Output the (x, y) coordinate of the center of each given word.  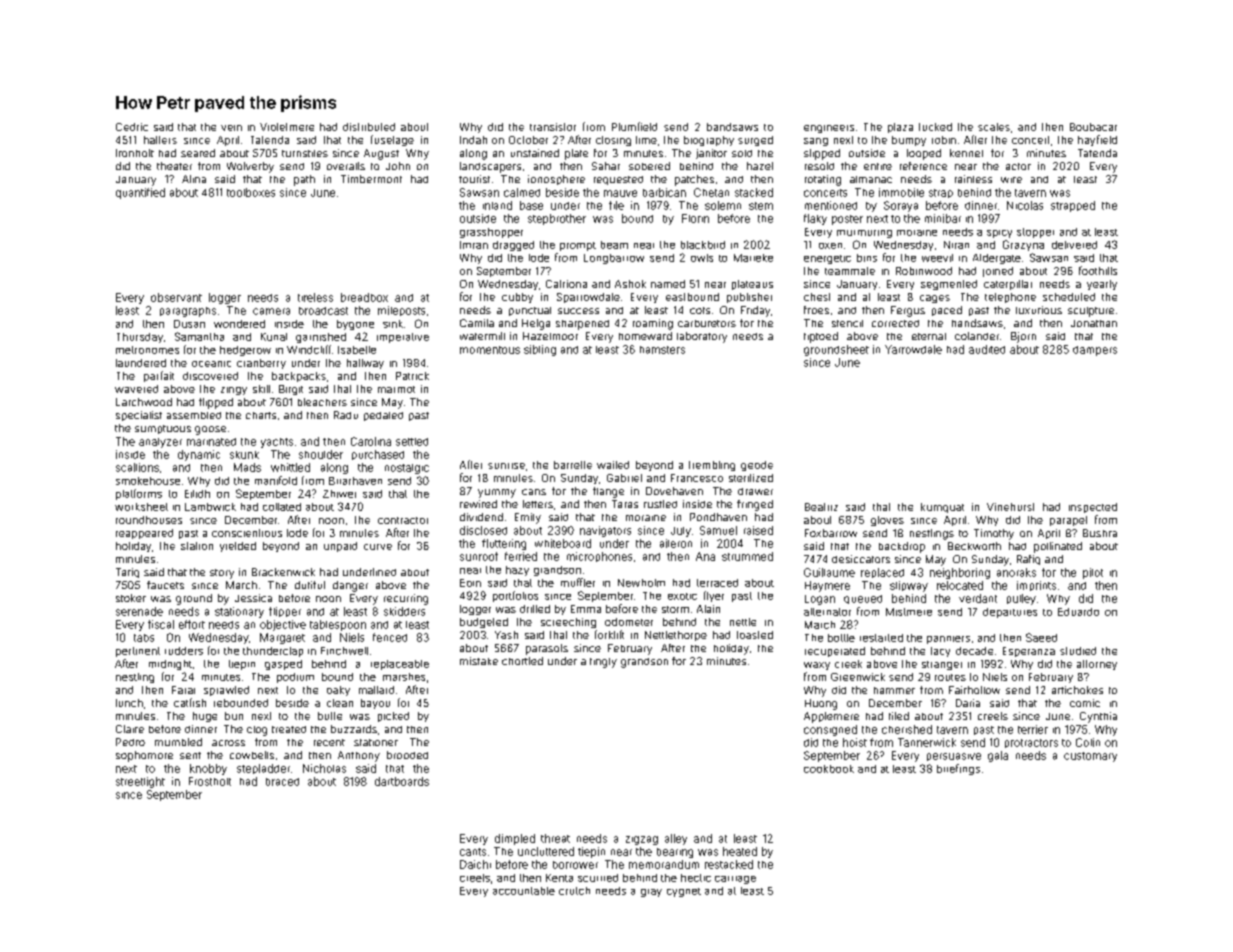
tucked (935, 127)
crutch (574, 891)
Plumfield (634, 126)
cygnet (684, 892)
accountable (524, 891)
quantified (140, 193)
